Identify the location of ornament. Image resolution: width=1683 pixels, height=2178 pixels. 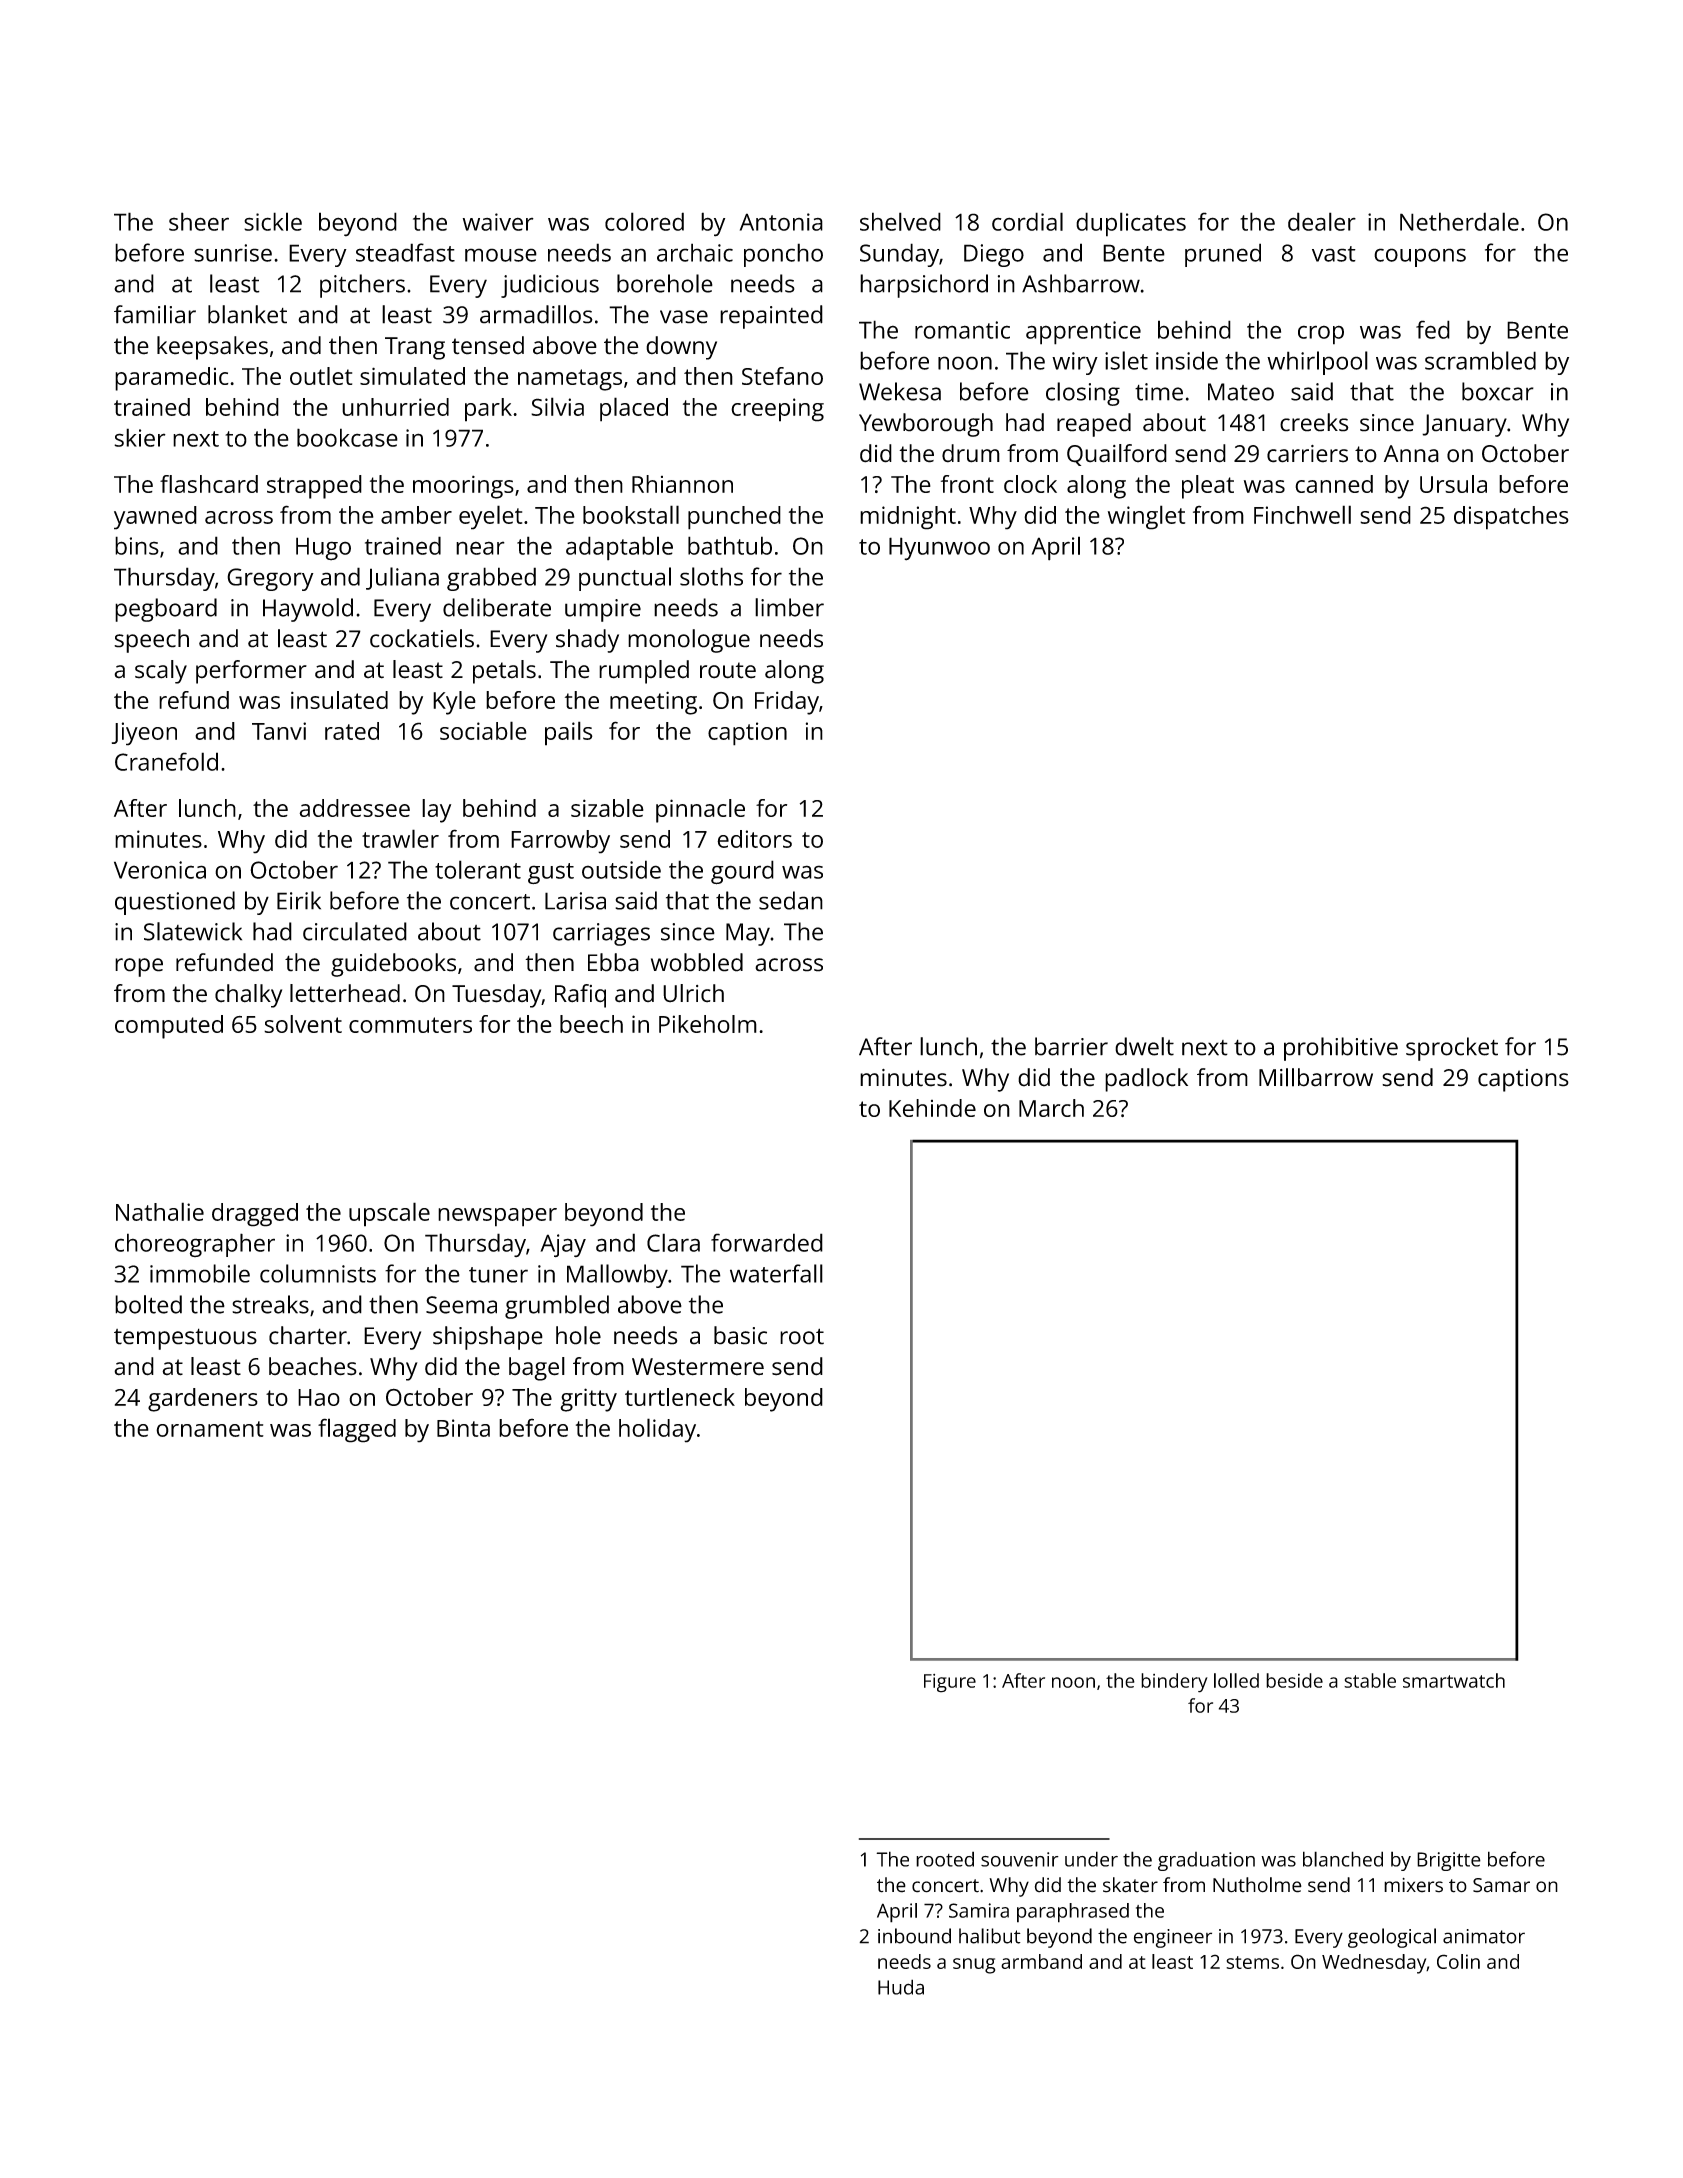
(210, 1429).
